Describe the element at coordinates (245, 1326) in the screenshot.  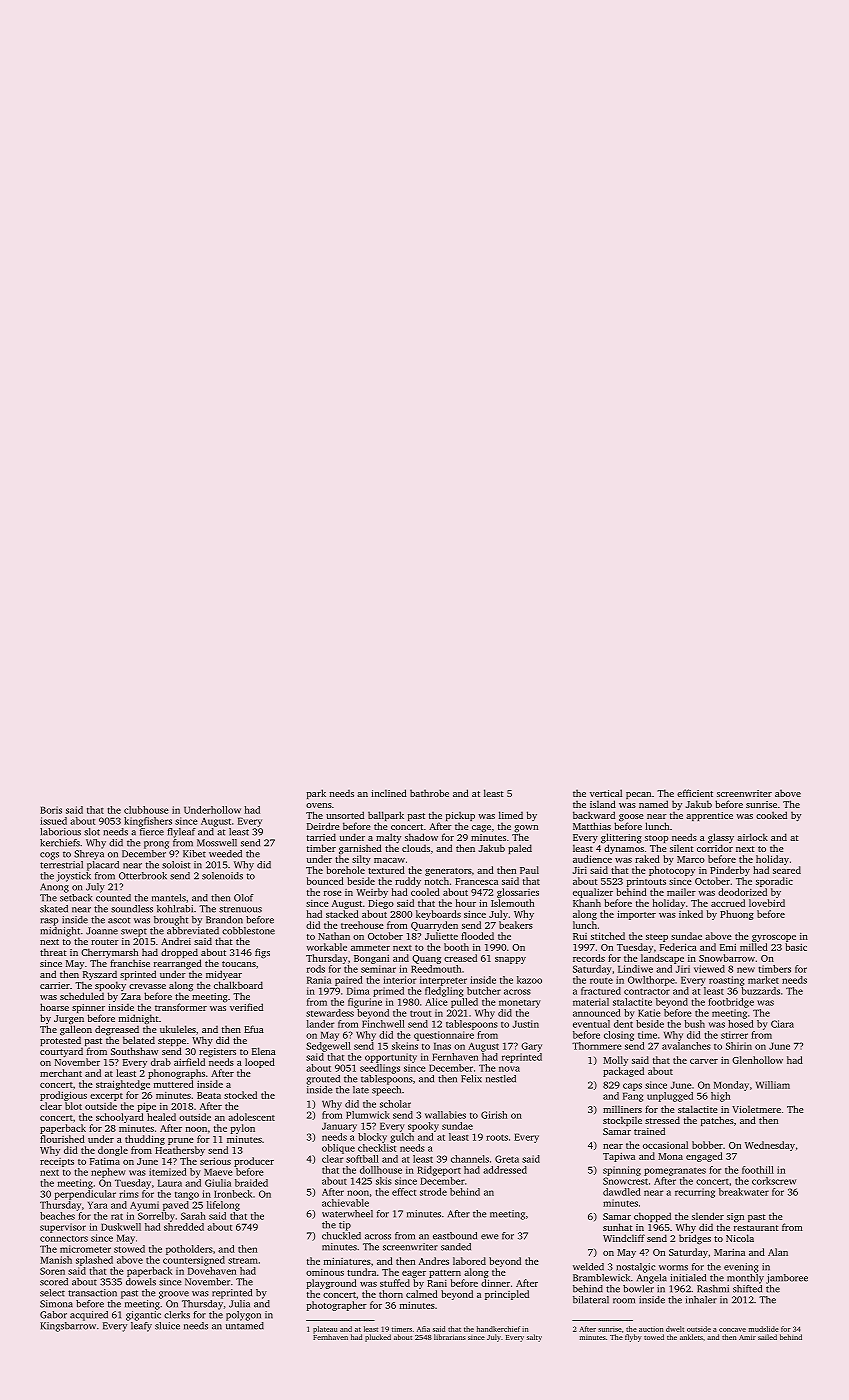
I see `untamed` at that location.
